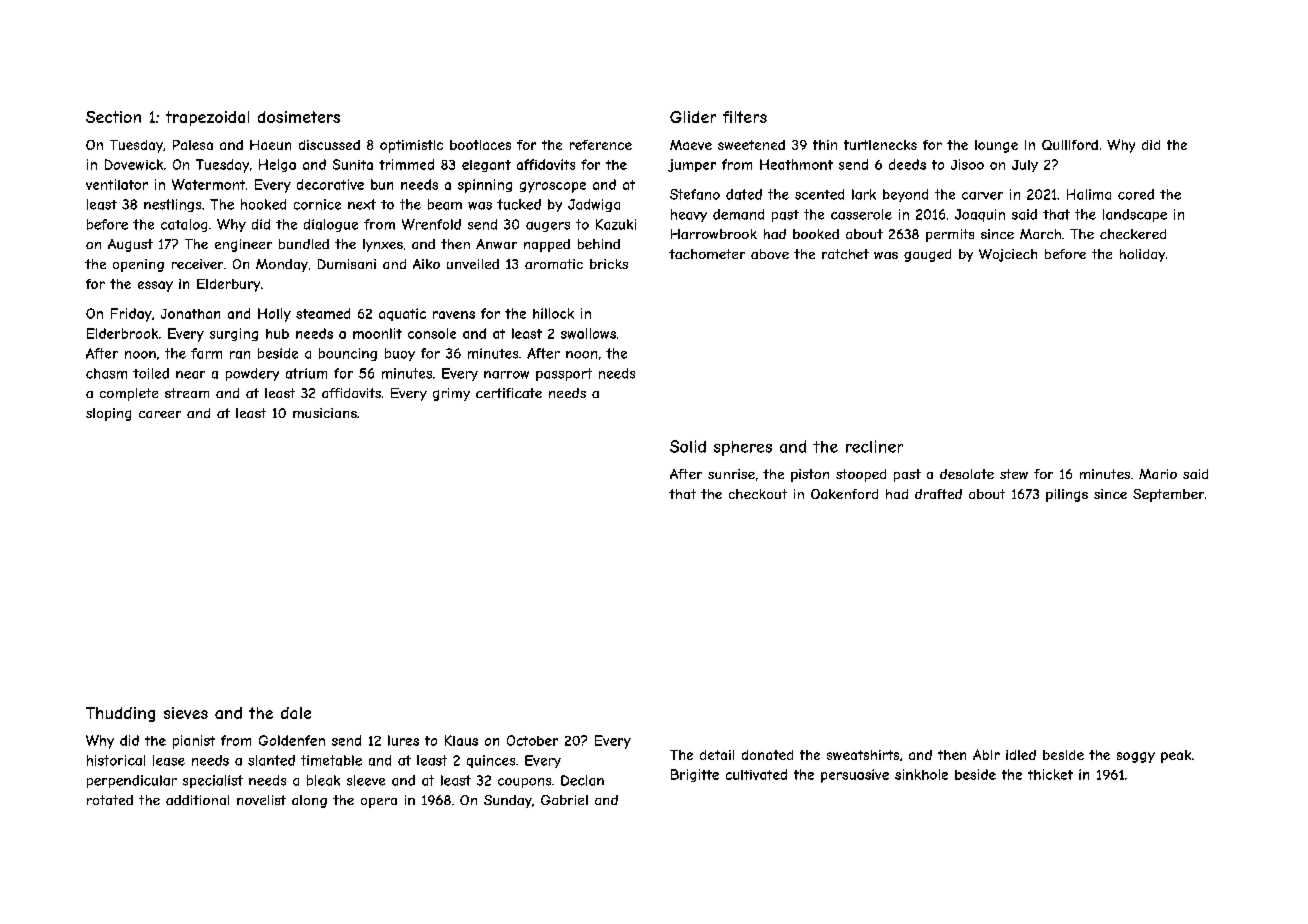 The image size is (1308, 924). What do you see at coordinates (874, 446) in the screenshot?
I see `recliner` at bounding box center [874, 446].
